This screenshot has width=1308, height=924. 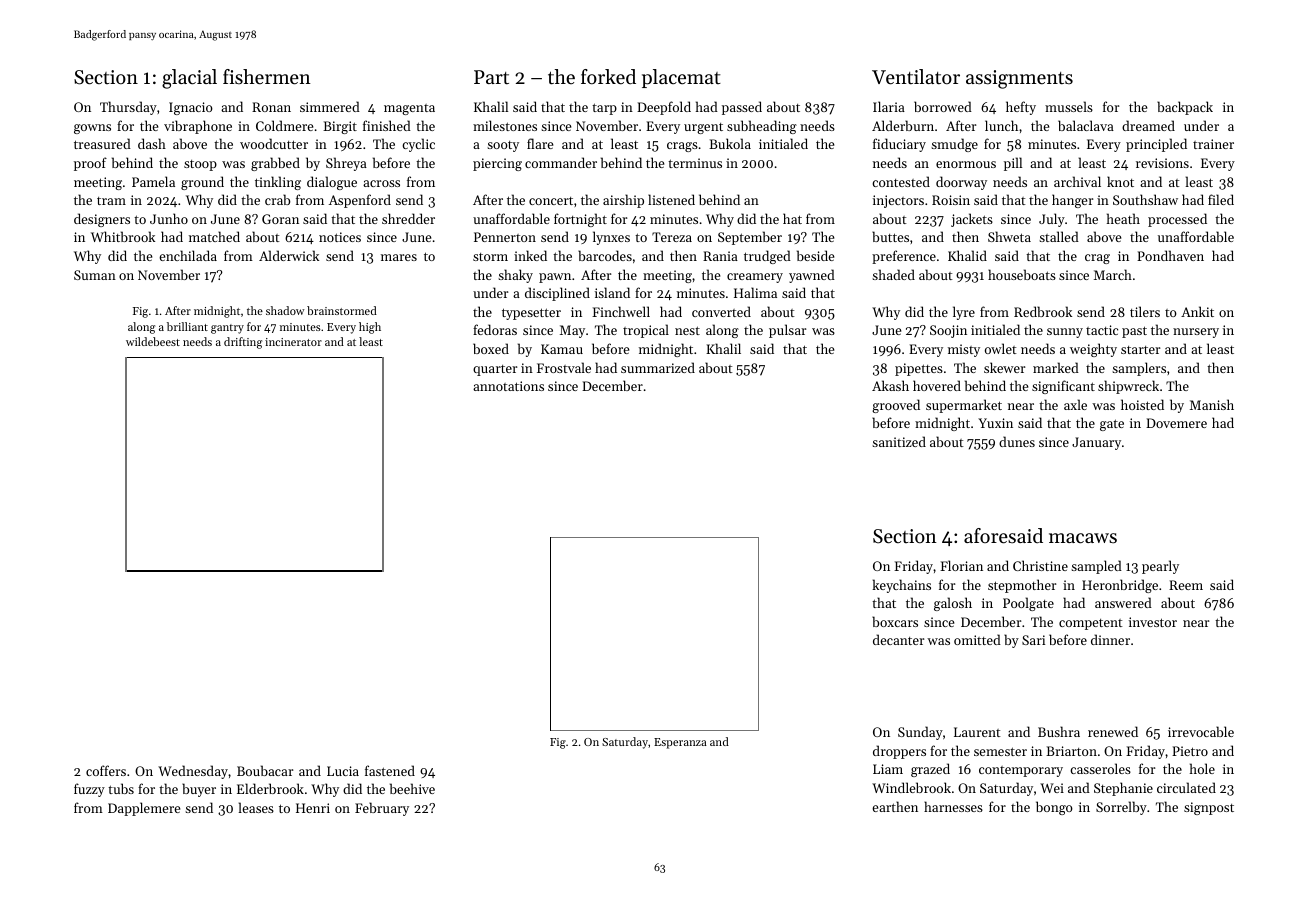 I want to click on wildebeest, so click(x=153, y=341).
